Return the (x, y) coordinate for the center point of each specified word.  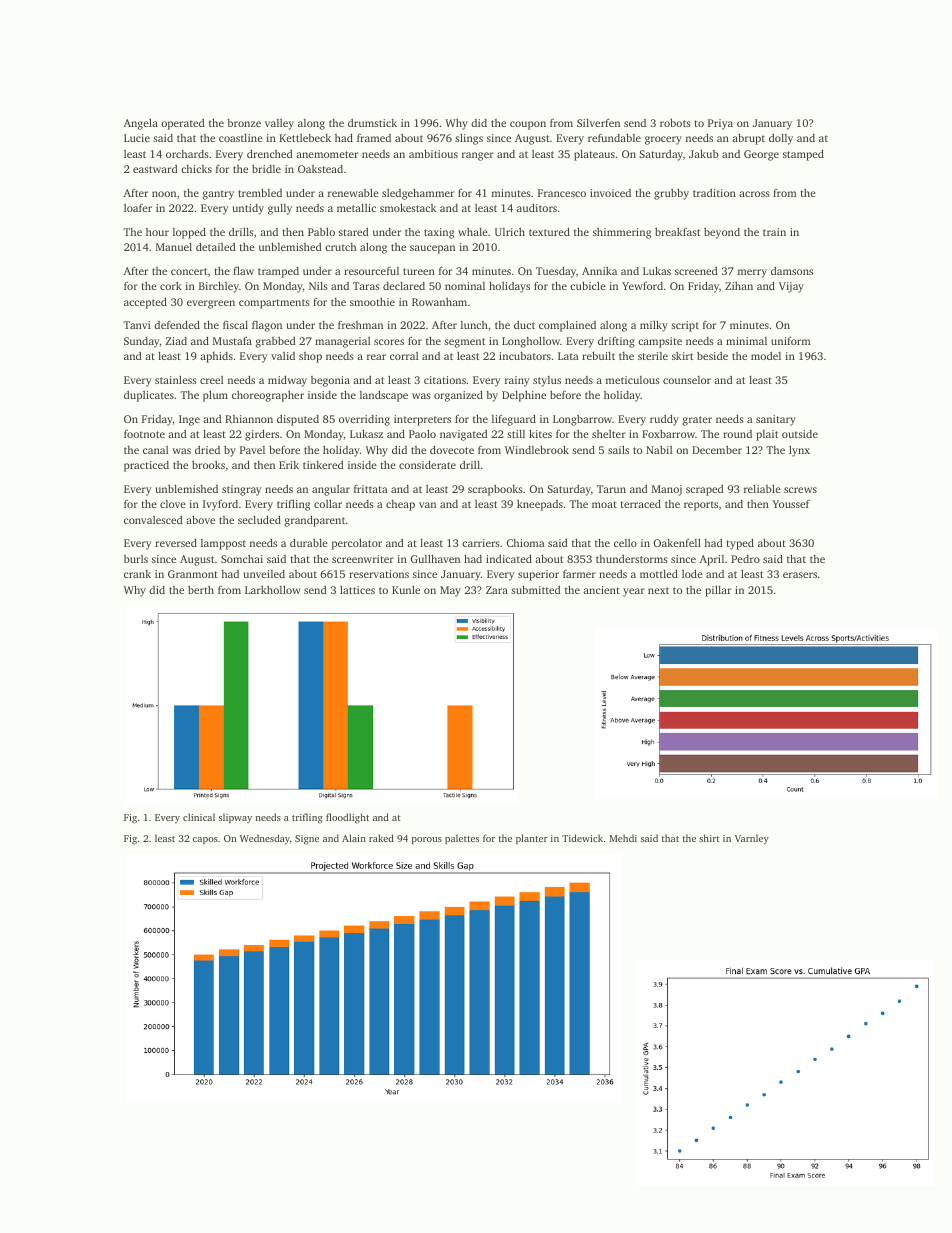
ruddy (664, 420)
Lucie (137, 138)
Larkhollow (273, 589)
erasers (800, 575)
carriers (481, 543)
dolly (781, 139)
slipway (235, 818)
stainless (176, 379)
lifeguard (514, 420)
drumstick (372, 122)
